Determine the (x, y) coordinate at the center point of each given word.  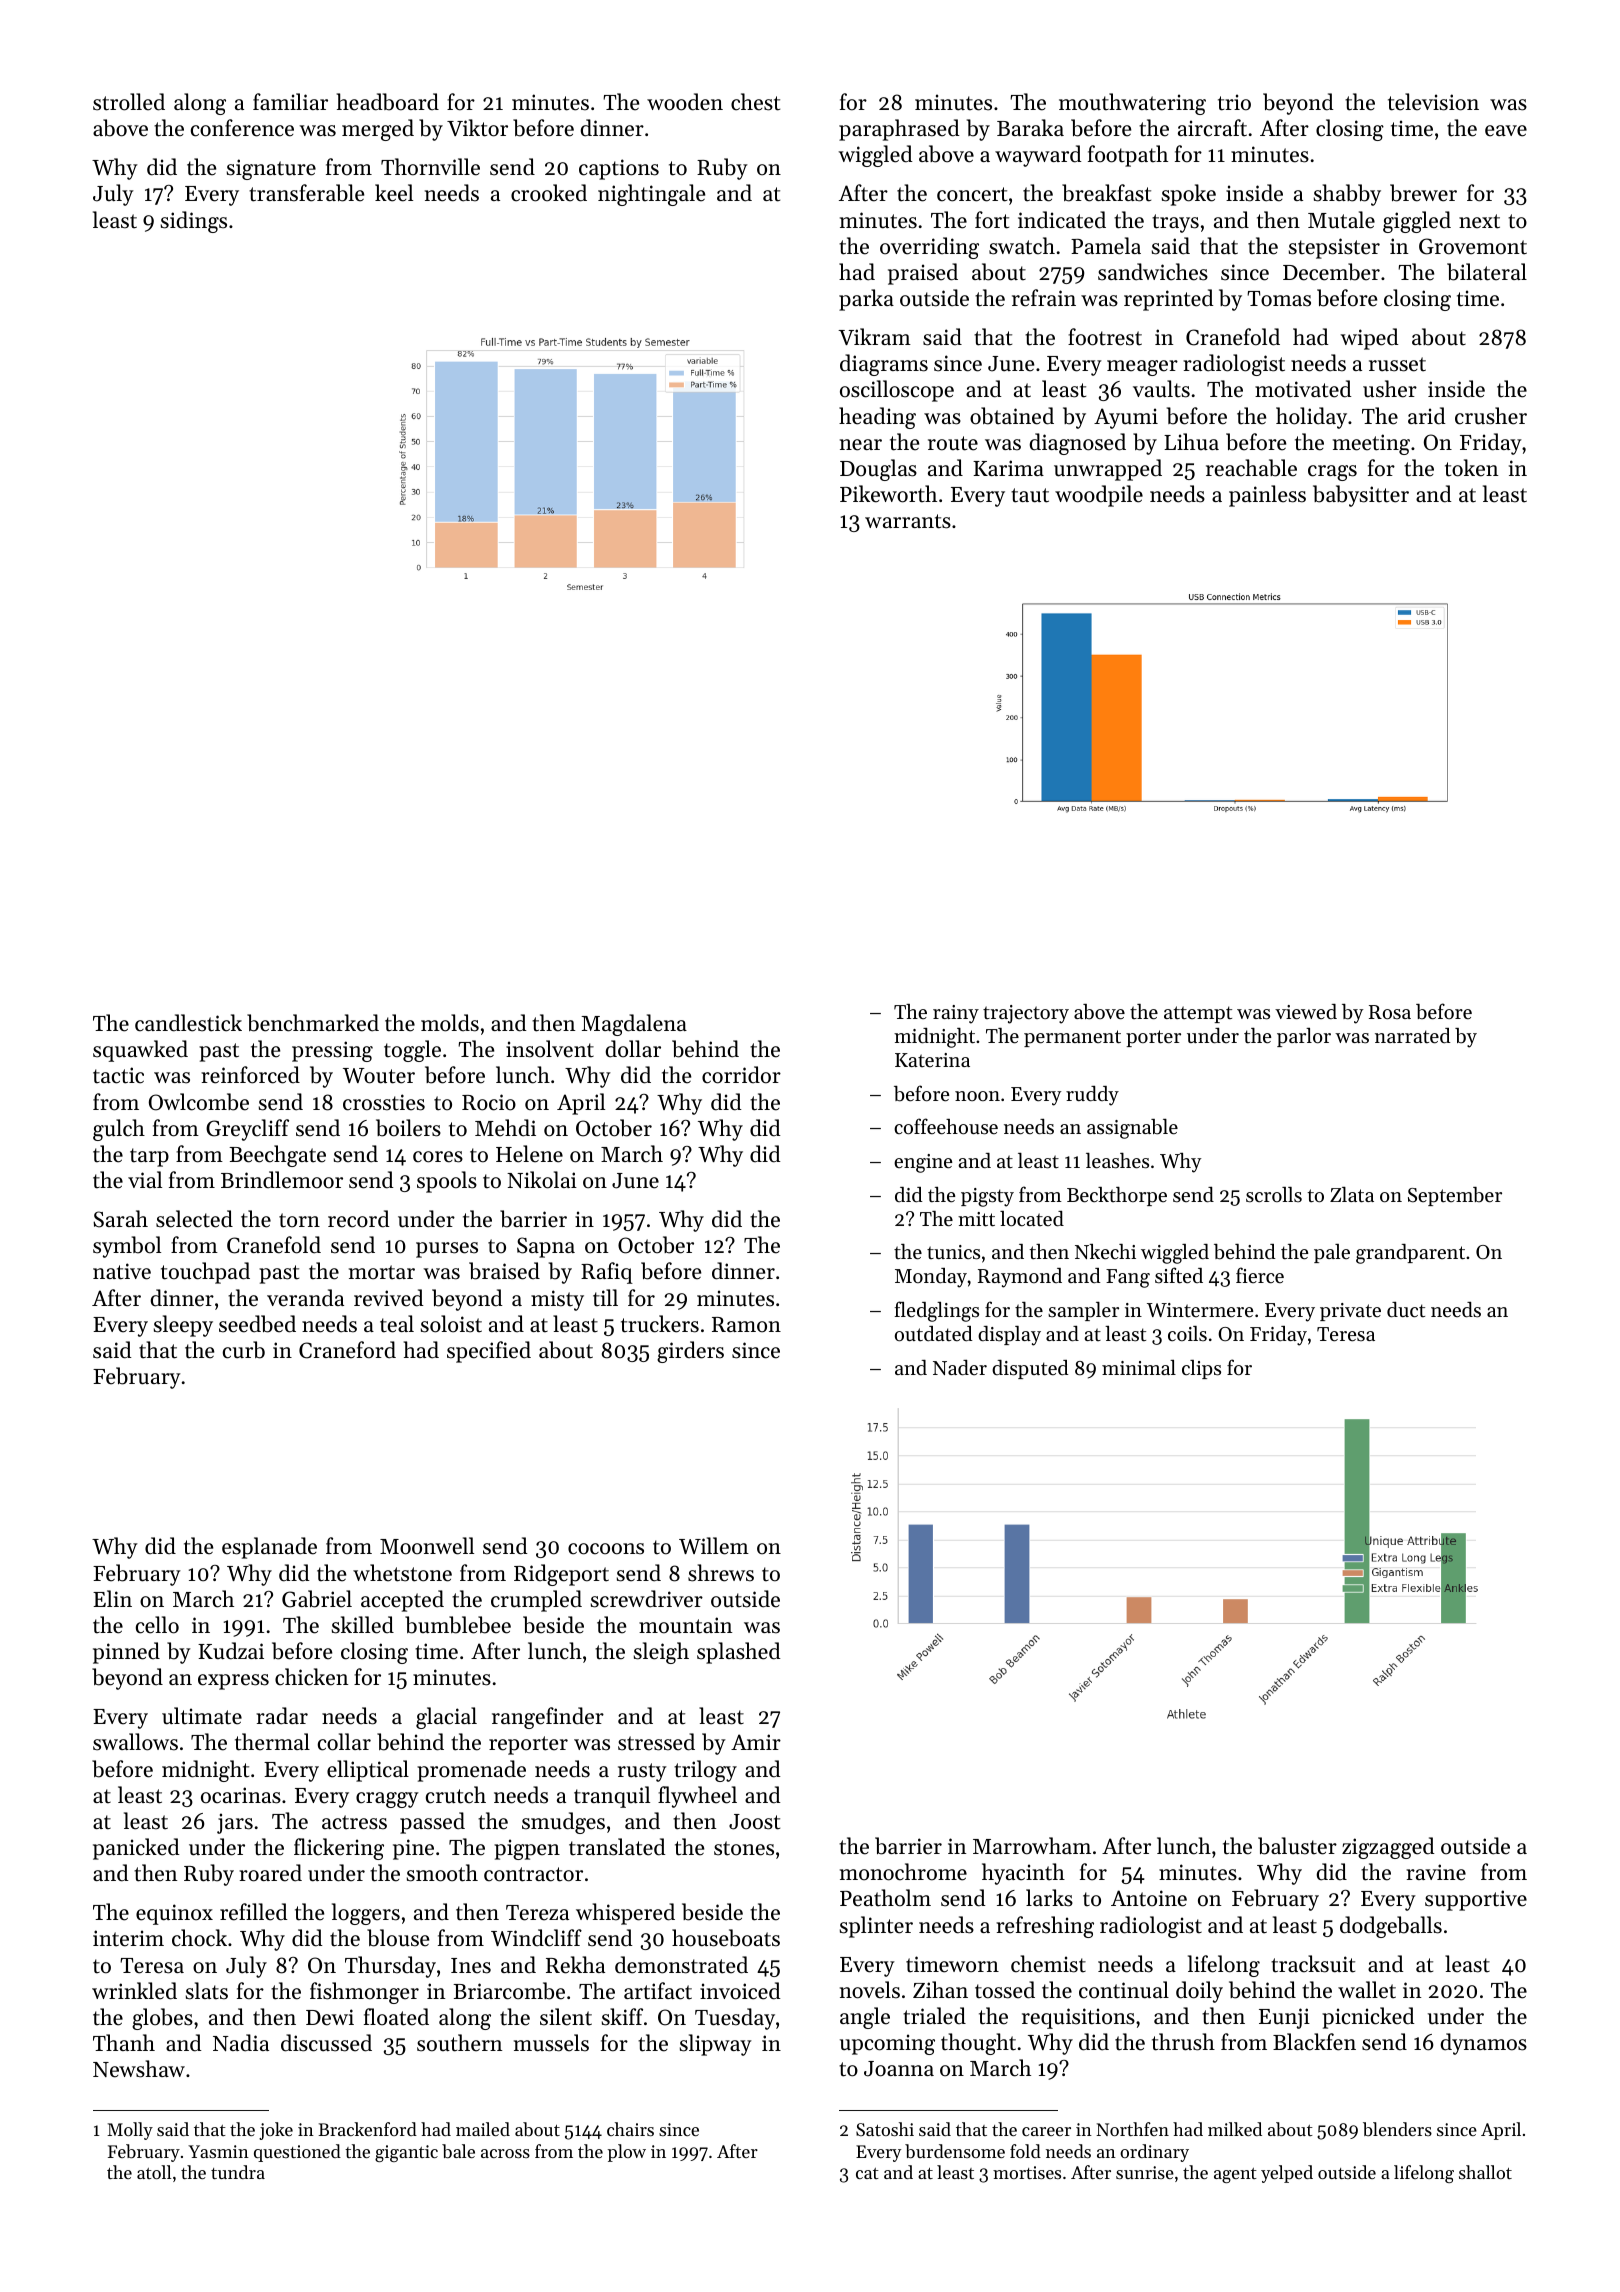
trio (1234, 102)
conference (242, 128)
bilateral (1487, 272)
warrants (908, 521)
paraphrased (899, 130)
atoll (154, 2172)
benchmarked (313, 1023)
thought (978, 2044)
